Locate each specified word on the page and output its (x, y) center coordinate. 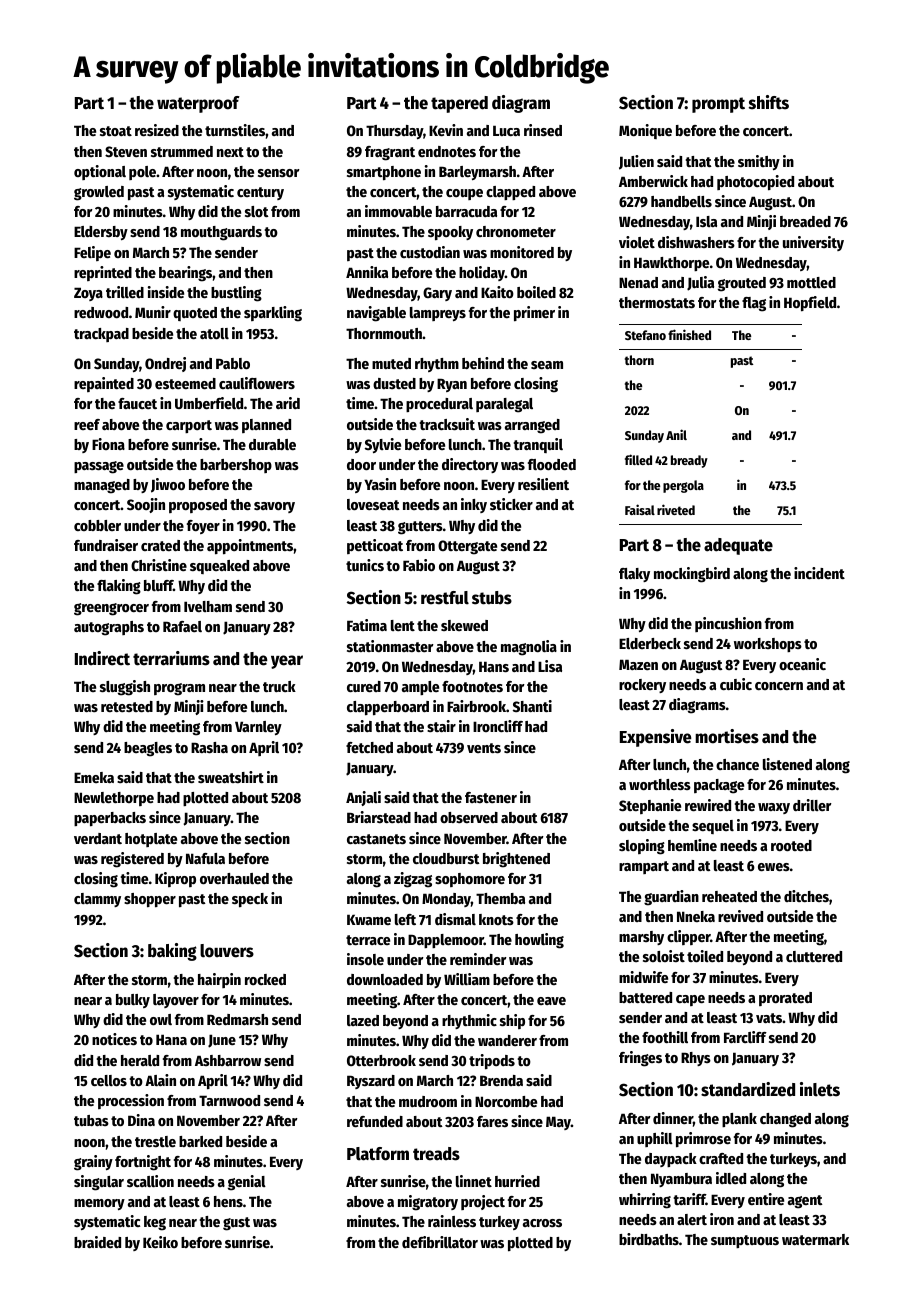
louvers (227, 951)
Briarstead (379, 817)
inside (166, 292)
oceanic (802, 664)
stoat (116, 131)
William (467, 979)
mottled (811, 282)
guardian (671, 898)
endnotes (447, 151)
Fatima (367, 625)
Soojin (146, 505)
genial (247, 1183)
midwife (643, 977)
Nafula (205, 858)
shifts (769, 102)
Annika (367, 272)
